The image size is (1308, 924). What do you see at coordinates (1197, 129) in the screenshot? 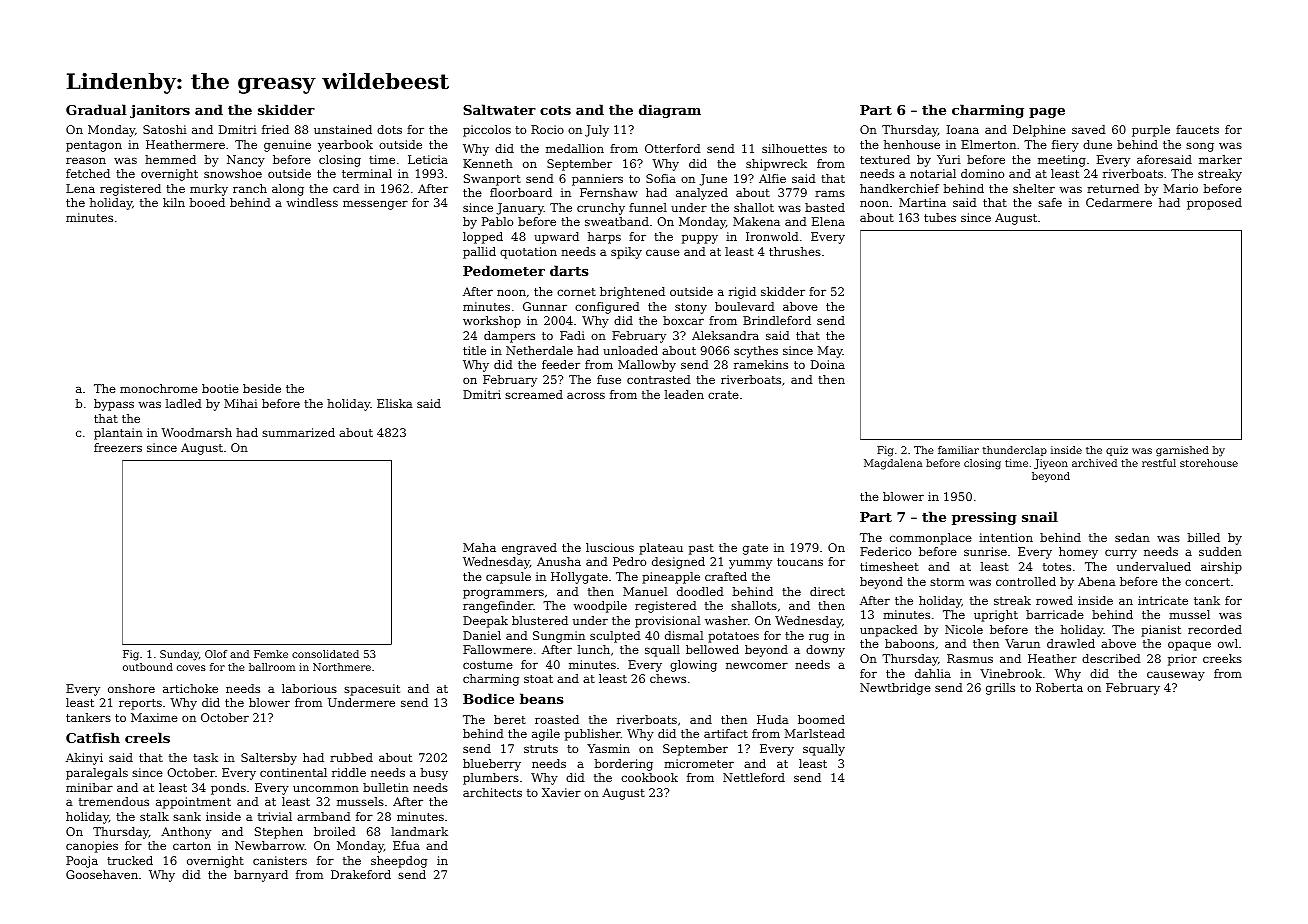
I see `faucets` at bounding box center [1197, 129].
